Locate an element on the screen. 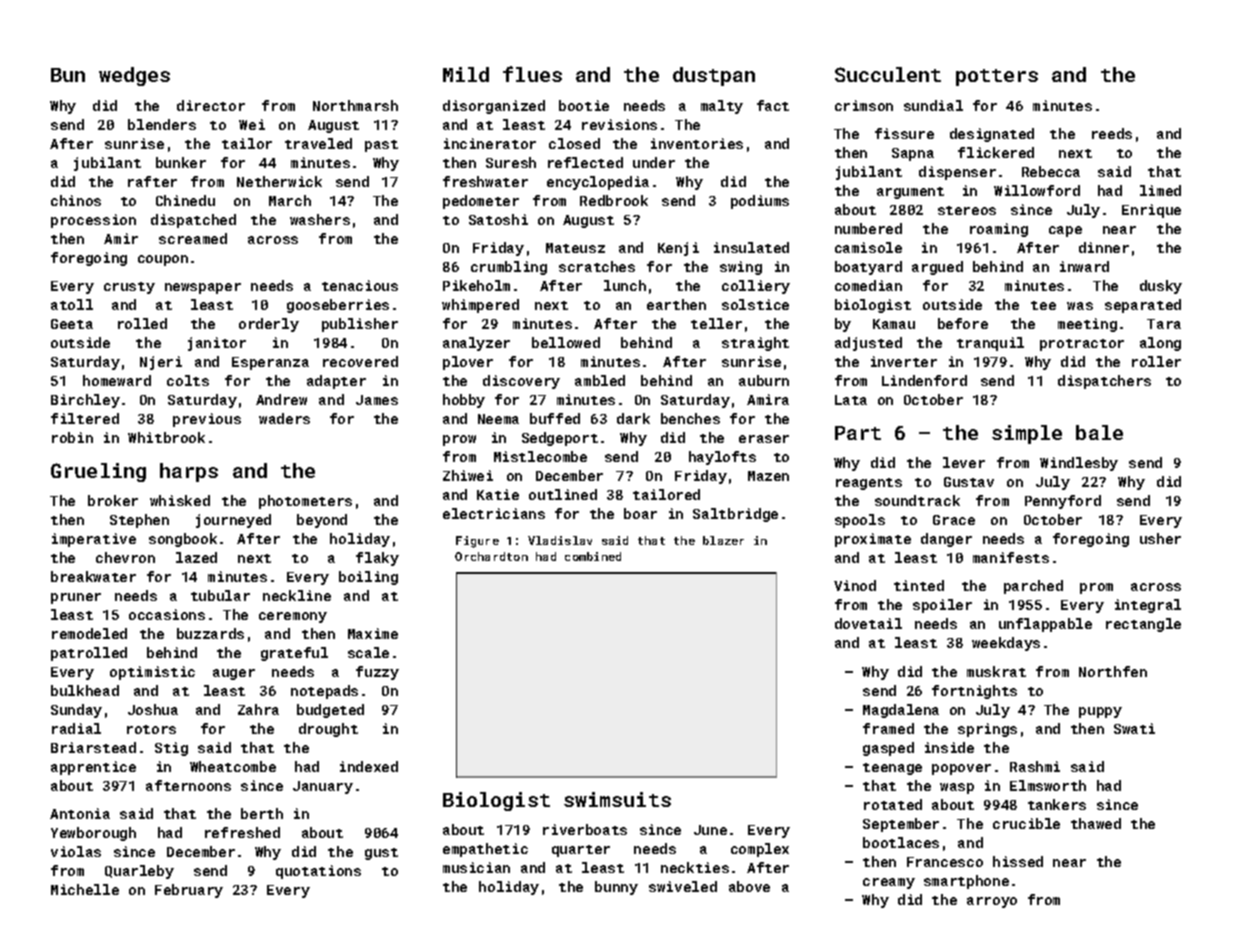  pruner is located at coordinates (76, 598).
